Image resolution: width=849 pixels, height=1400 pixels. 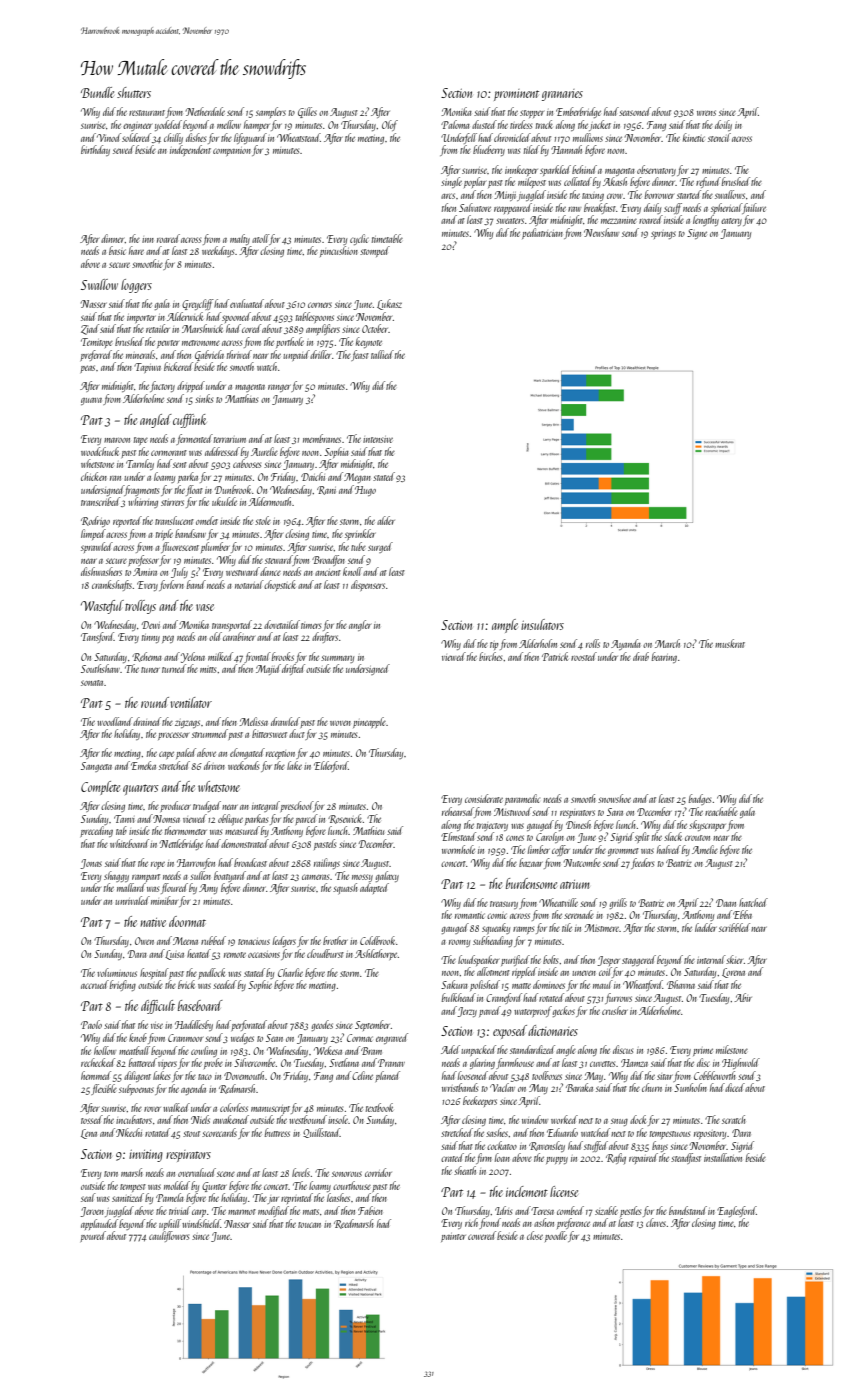 I want to click on unrivaled, so click(x=132, y=900).
